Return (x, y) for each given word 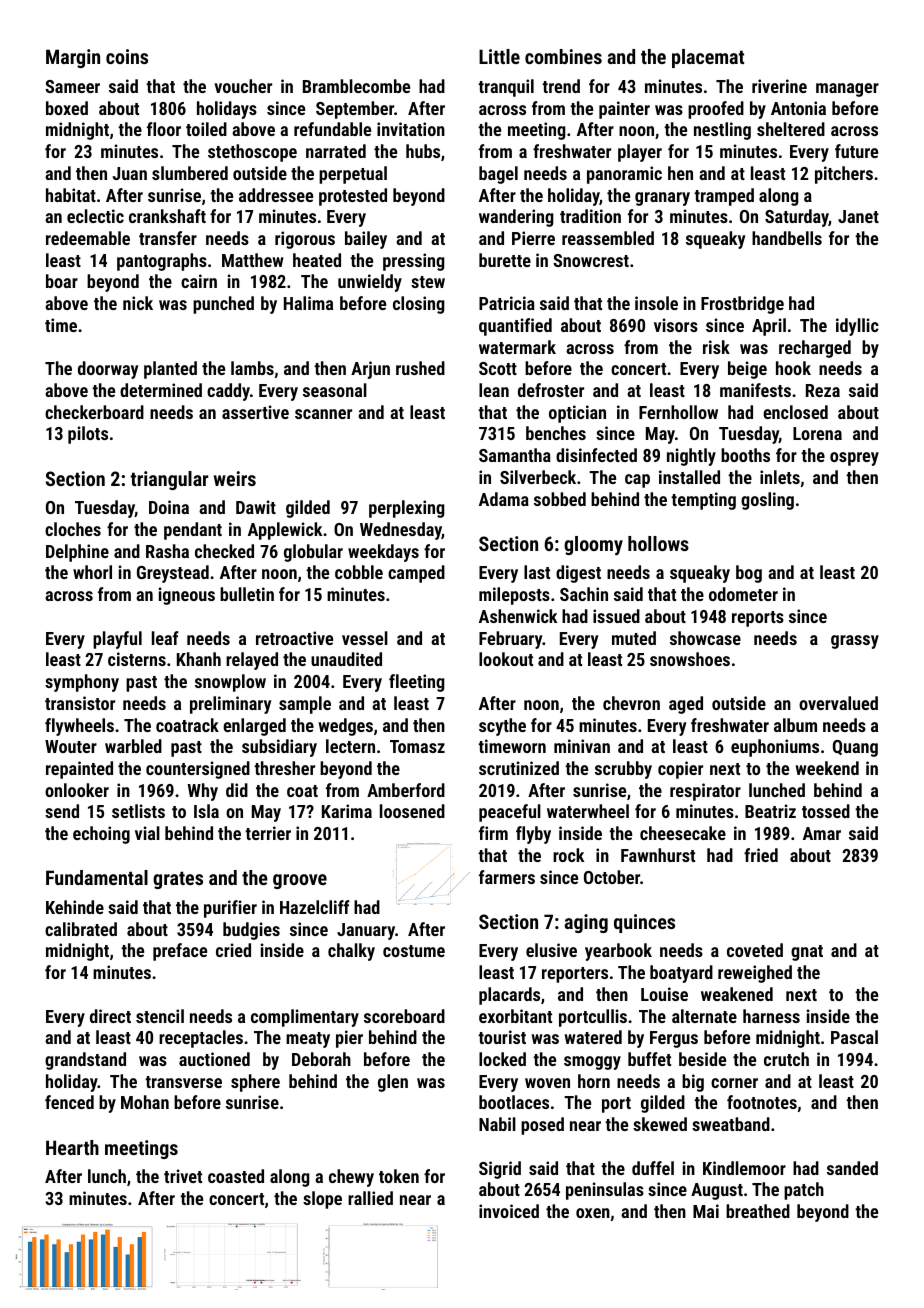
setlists (138, 811)
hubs (423, 151)
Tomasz (417, 746)
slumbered (190, 173)
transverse (183, 1082)
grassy (855, 642)
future (856, 151)
